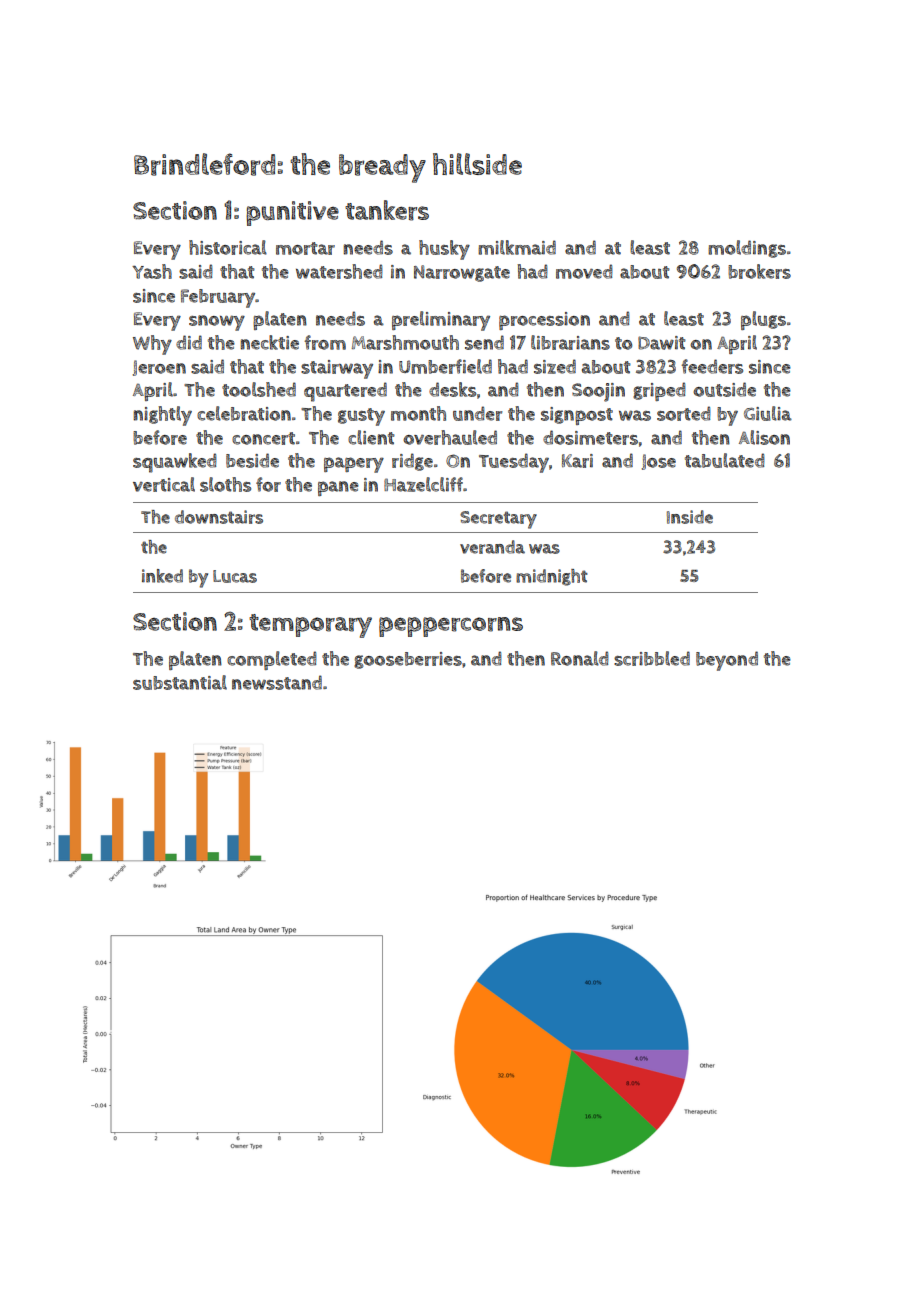 Image resolution: width=924 pixels, height=1311 pixels. Describe the element at coordinates (725, 460) in the document. I see `tabulated` at that location.
